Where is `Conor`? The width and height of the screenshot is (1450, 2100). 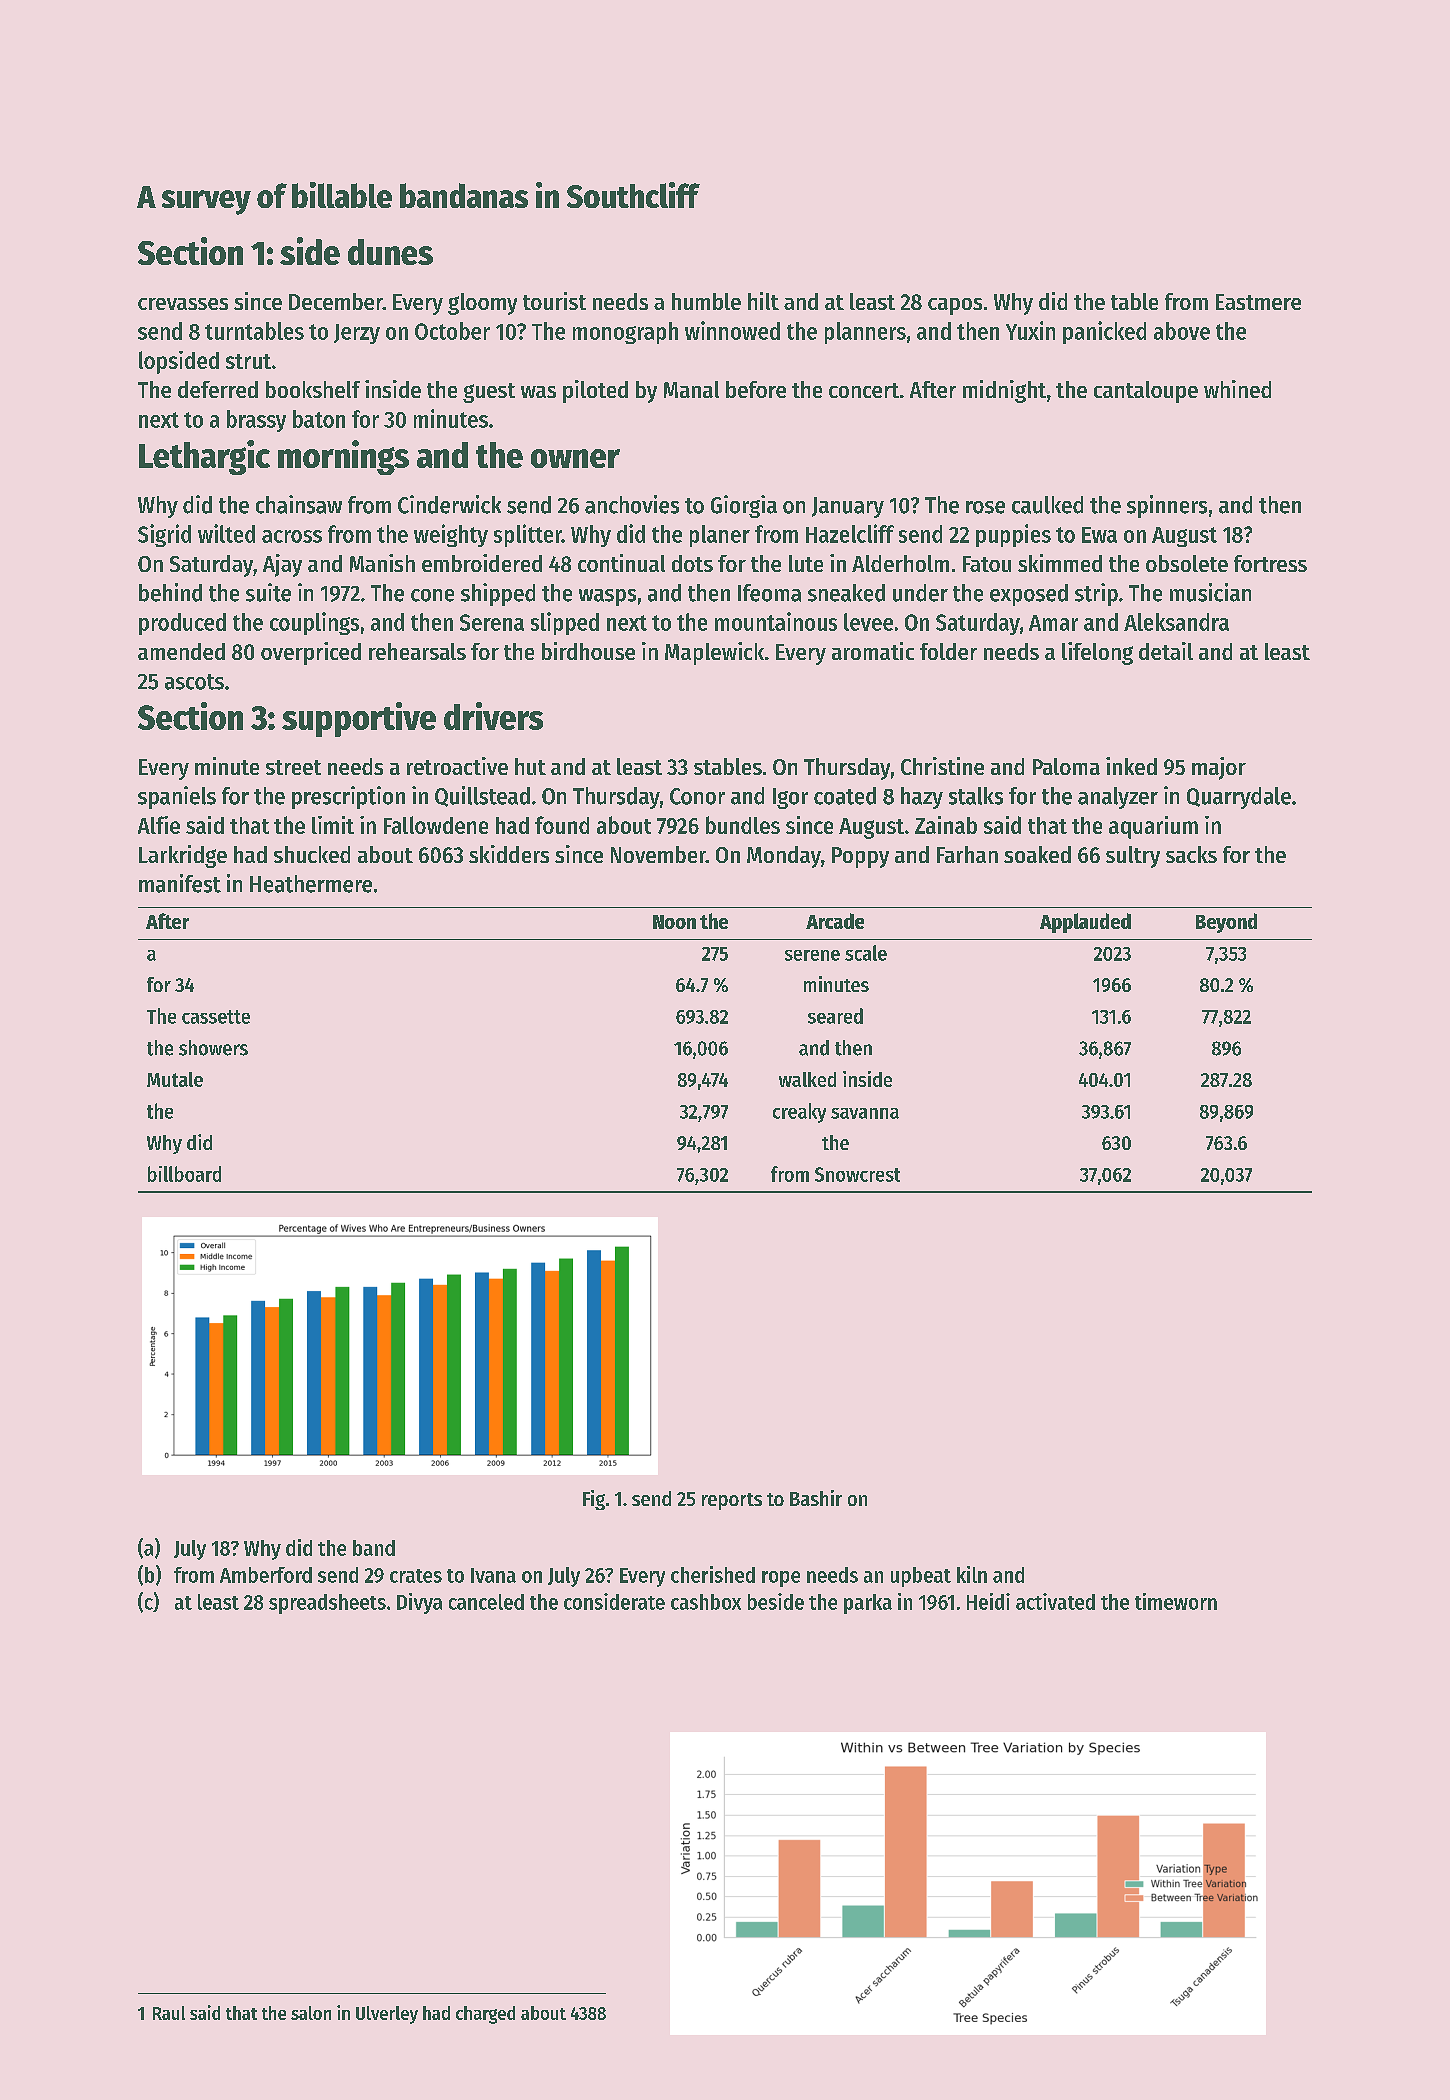 Conor is located at coordinates (697, 796).
